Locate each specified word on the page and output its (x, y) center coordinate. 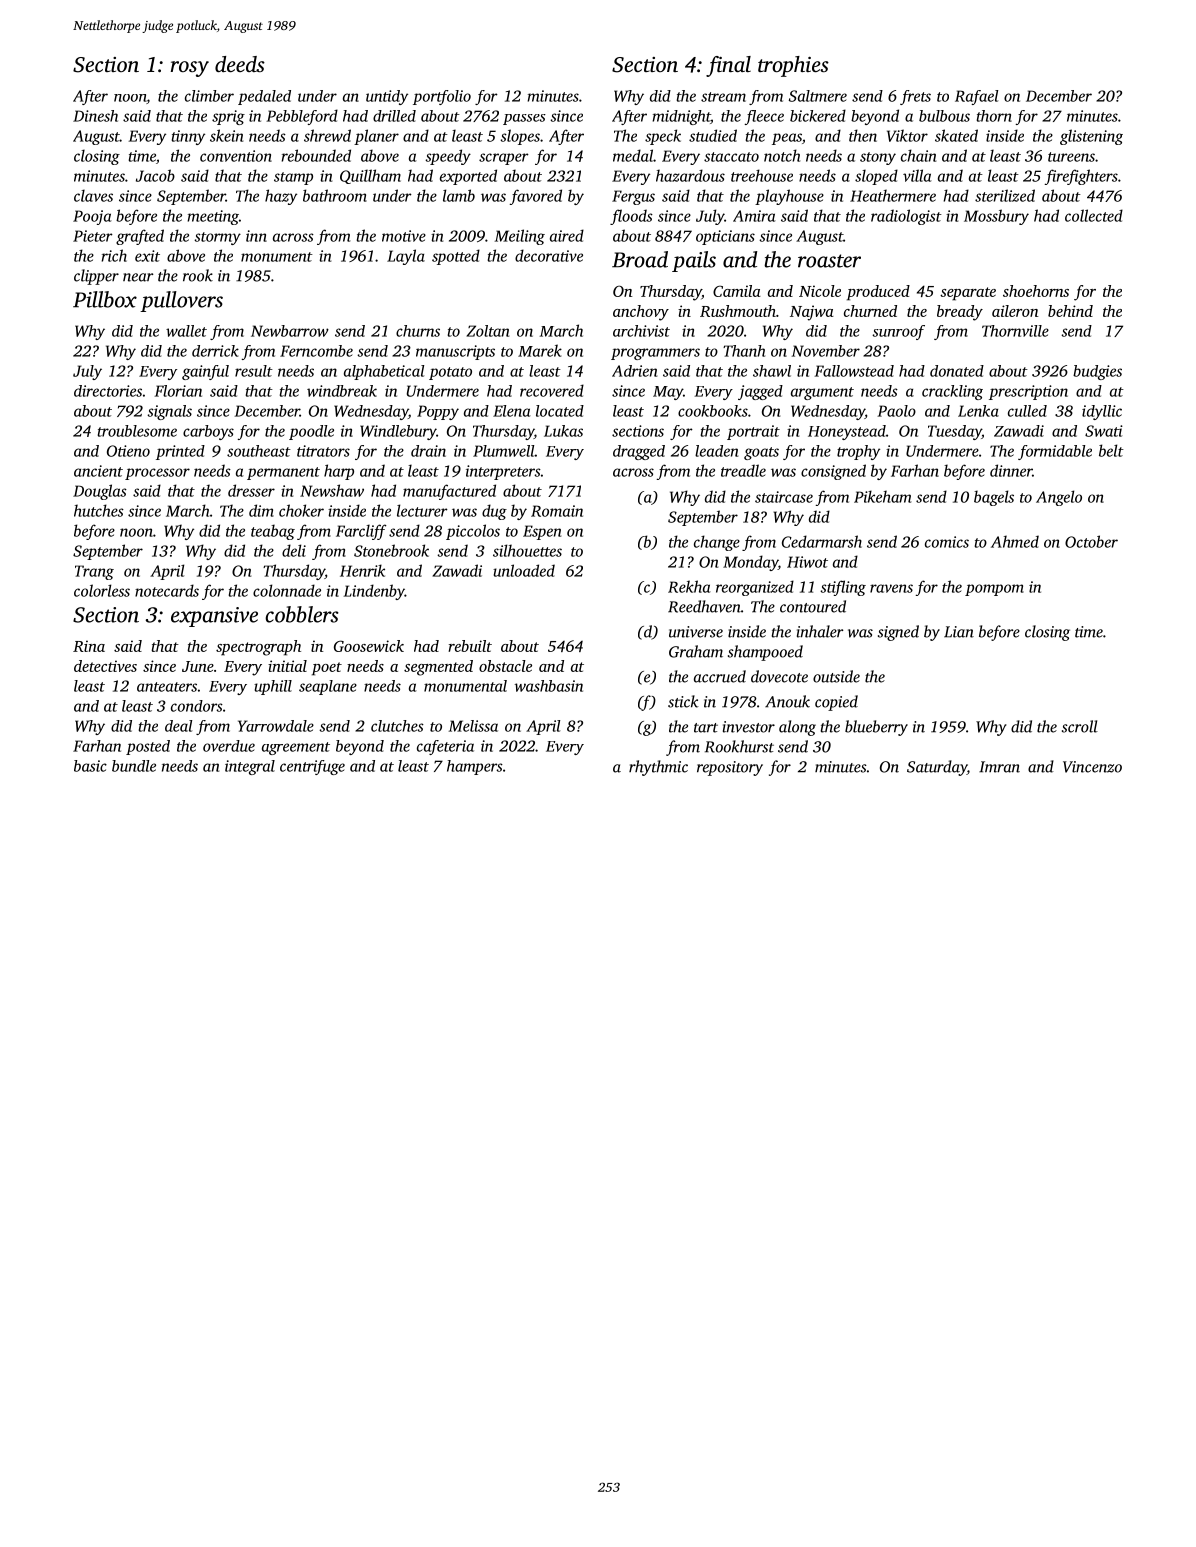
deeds (240, 64)
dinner (1011, 470)
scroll (1080, 726)
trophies (793, 66)
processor (157, 474)
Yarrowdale (276, 726)
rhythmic (658, 768)
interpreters (503, 472)
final (728, 66)
